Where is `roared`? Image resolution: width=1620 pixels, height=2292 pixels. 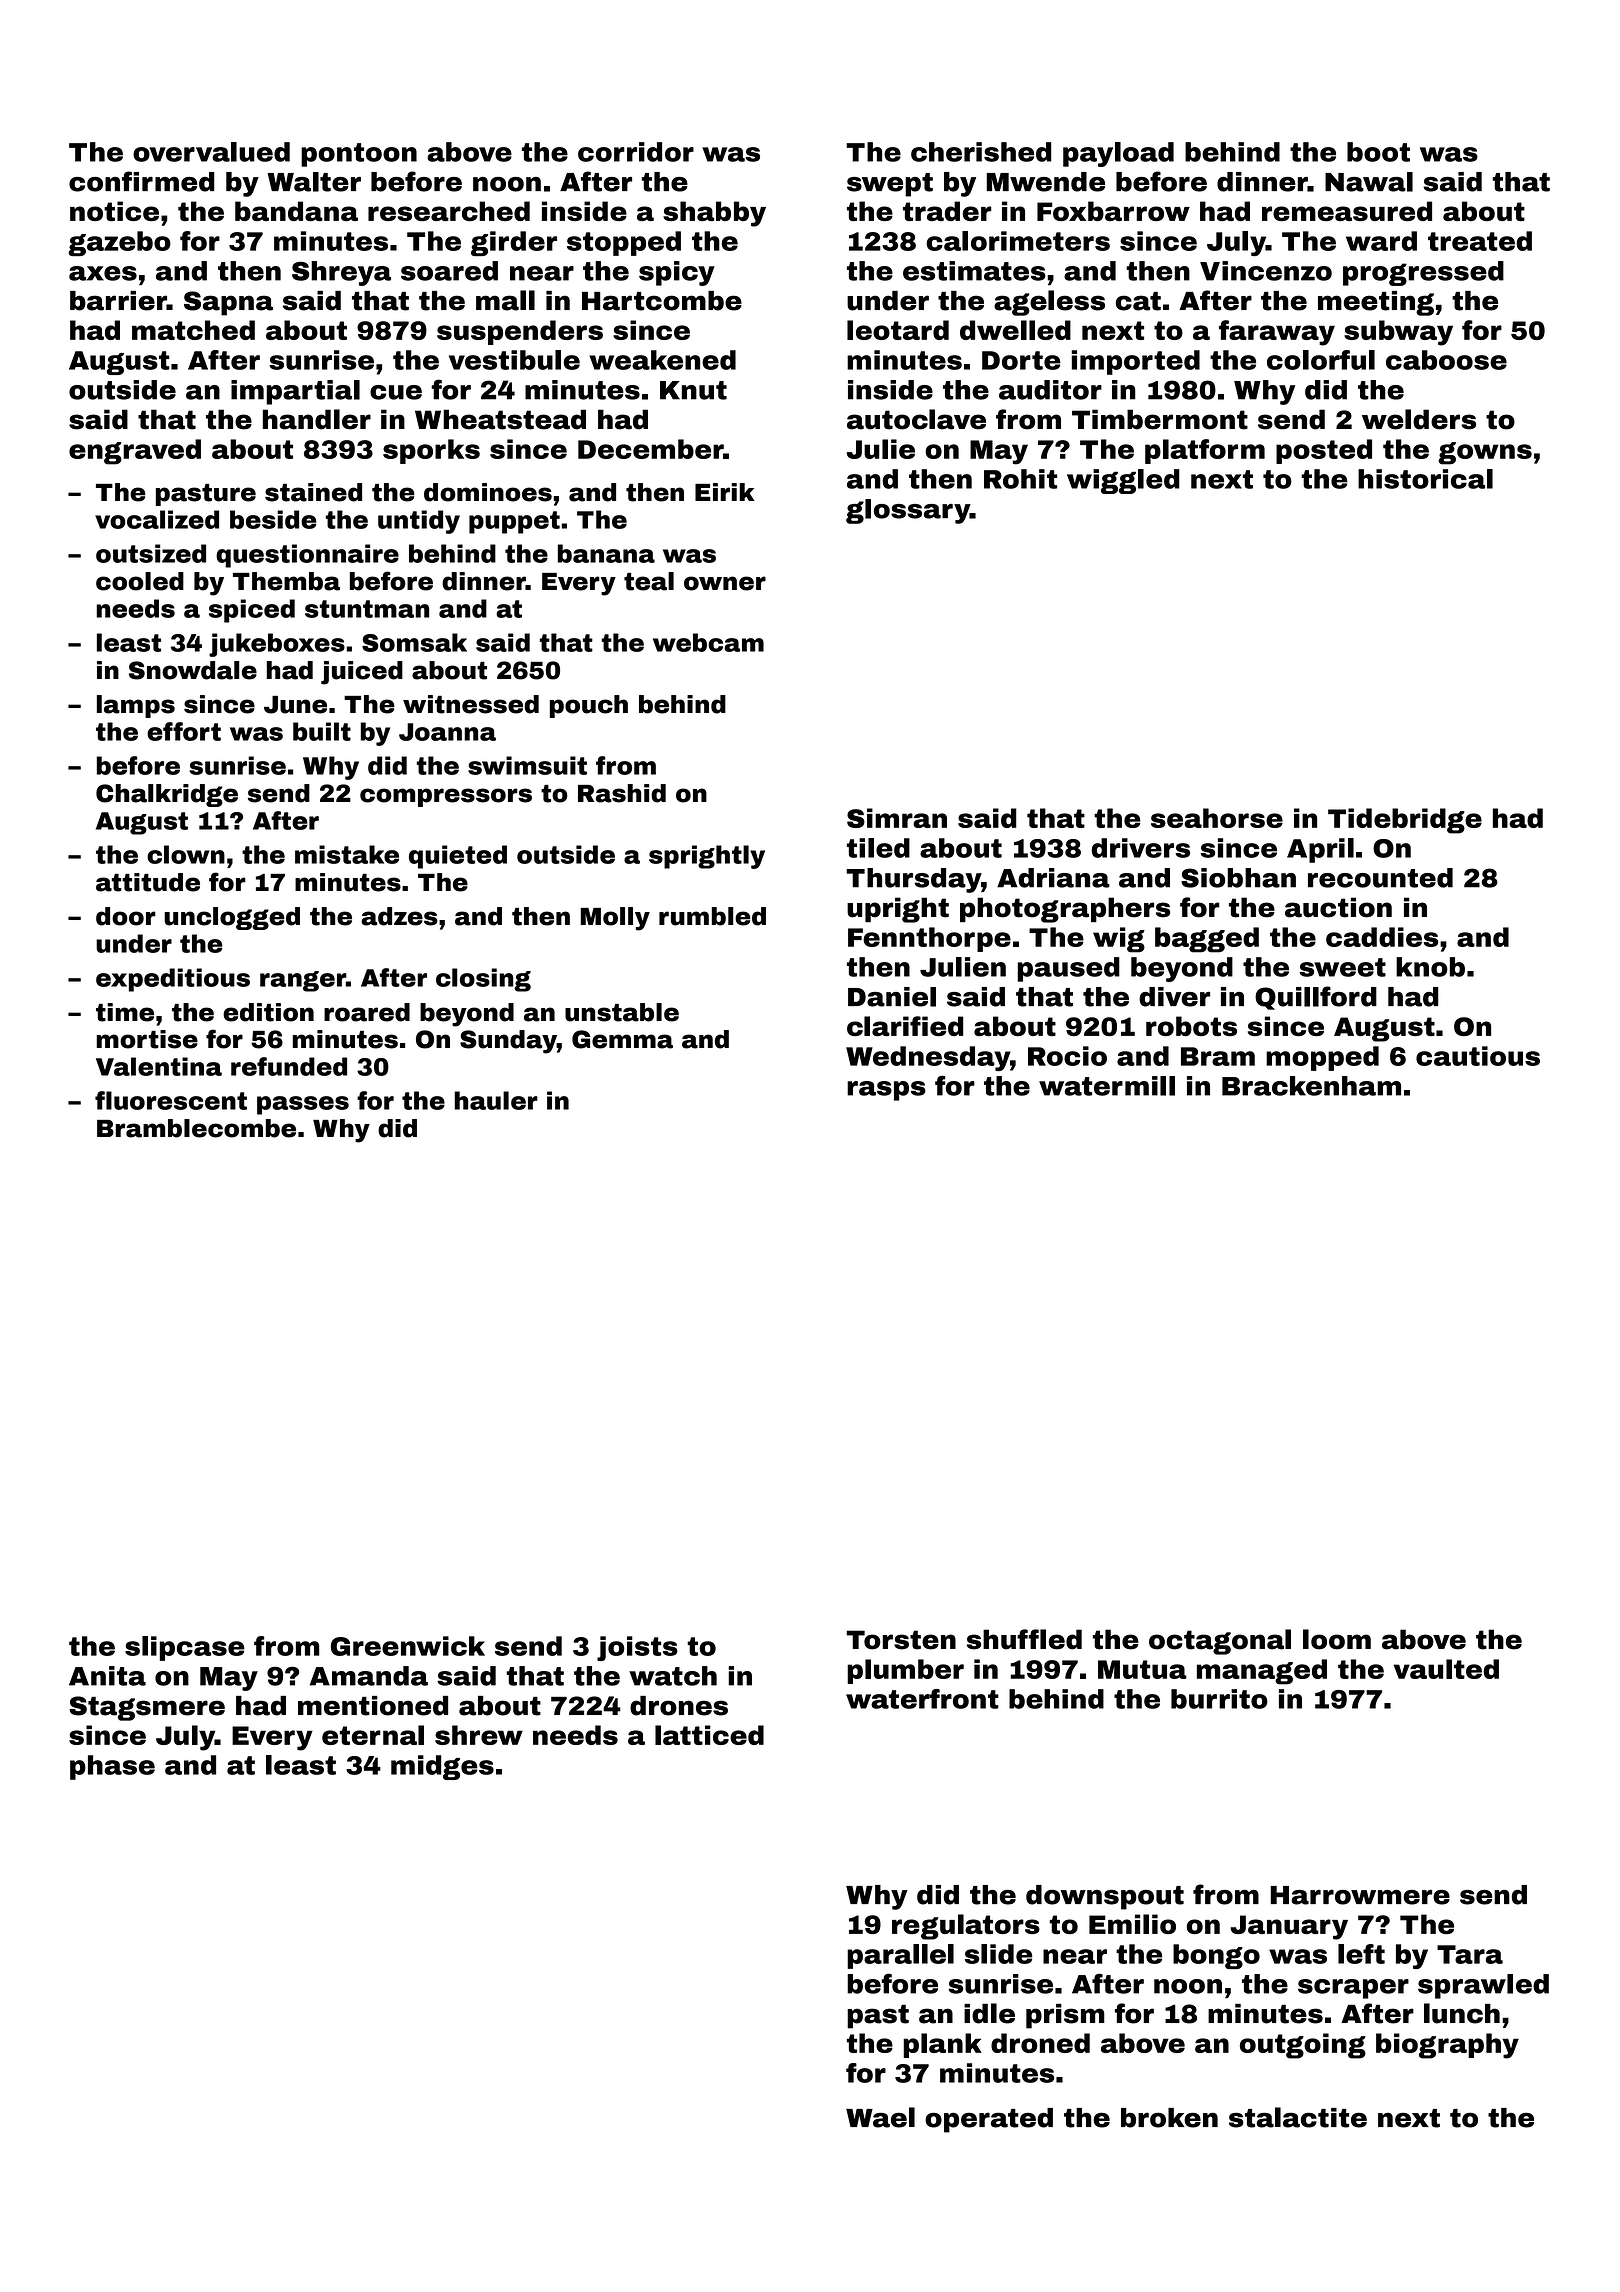 roared is located at coordinates (367, 1012).
